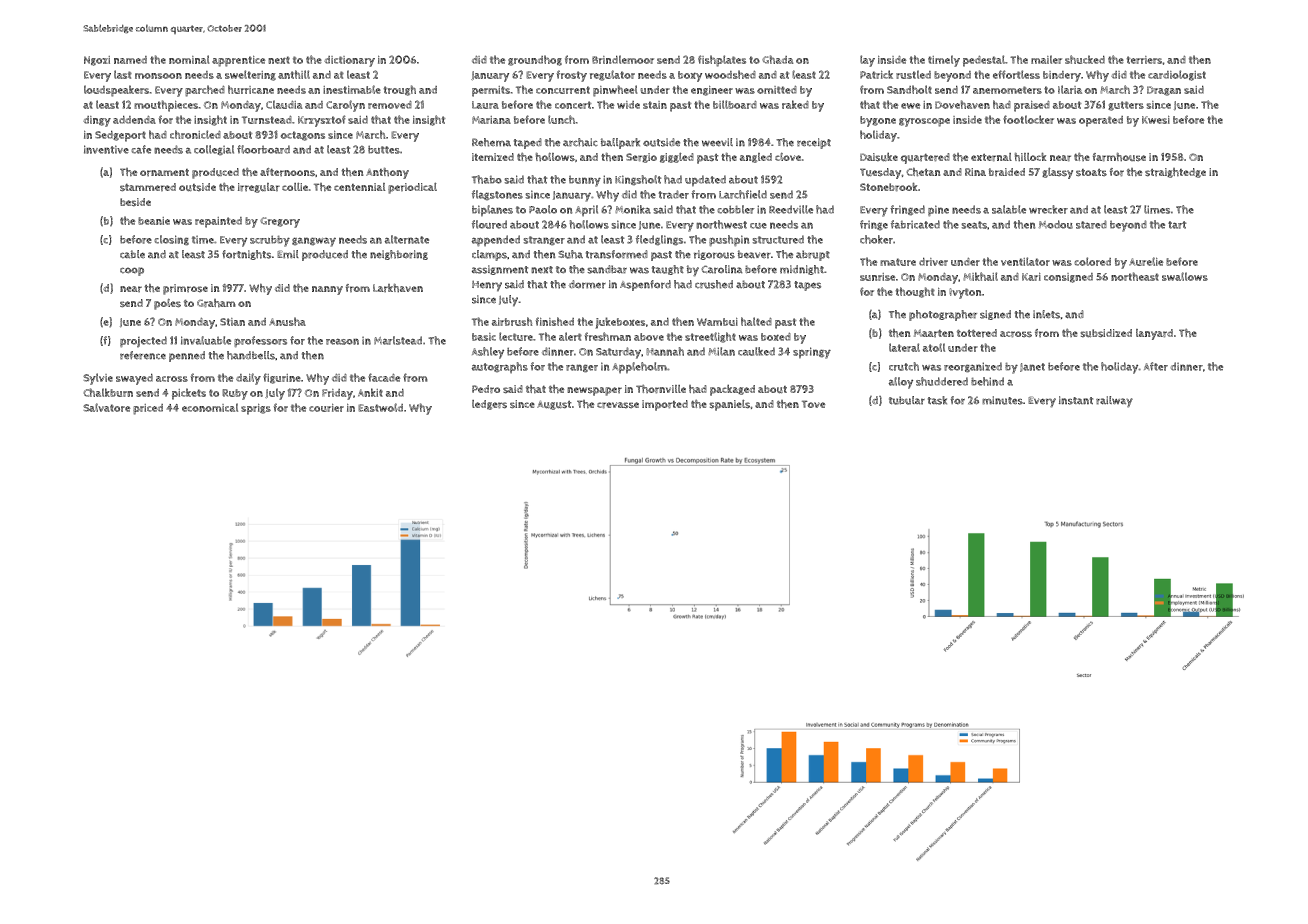 The height and width of the page is (924, 1308). Describe the element at coordinates (1146, 261) in the page. I see `Aurelie` at that location.
